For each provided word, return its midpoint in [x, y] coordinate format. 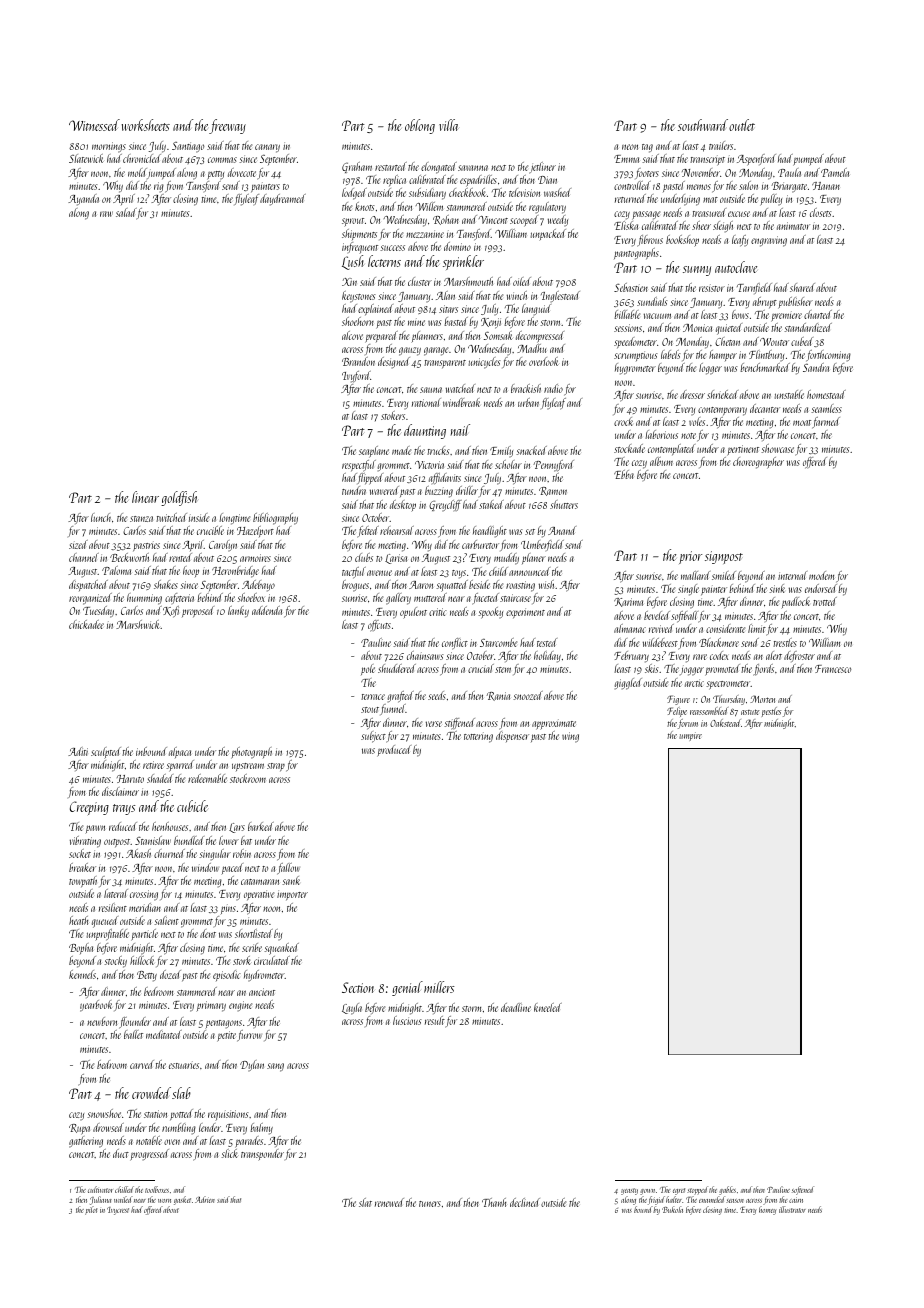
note [688, 436]
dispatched [88, 585]
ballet [133, 1034]
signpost [724, 557]
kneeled [548, 1007]
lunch [101, 517]
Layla [352, 1009]
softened [803, 1190]
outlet [742, 125]
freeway [227, 126]
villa [449, 125]
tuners [430, 1204]
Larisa [396, 559]
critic [438, 612]
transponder [262, 1155]
